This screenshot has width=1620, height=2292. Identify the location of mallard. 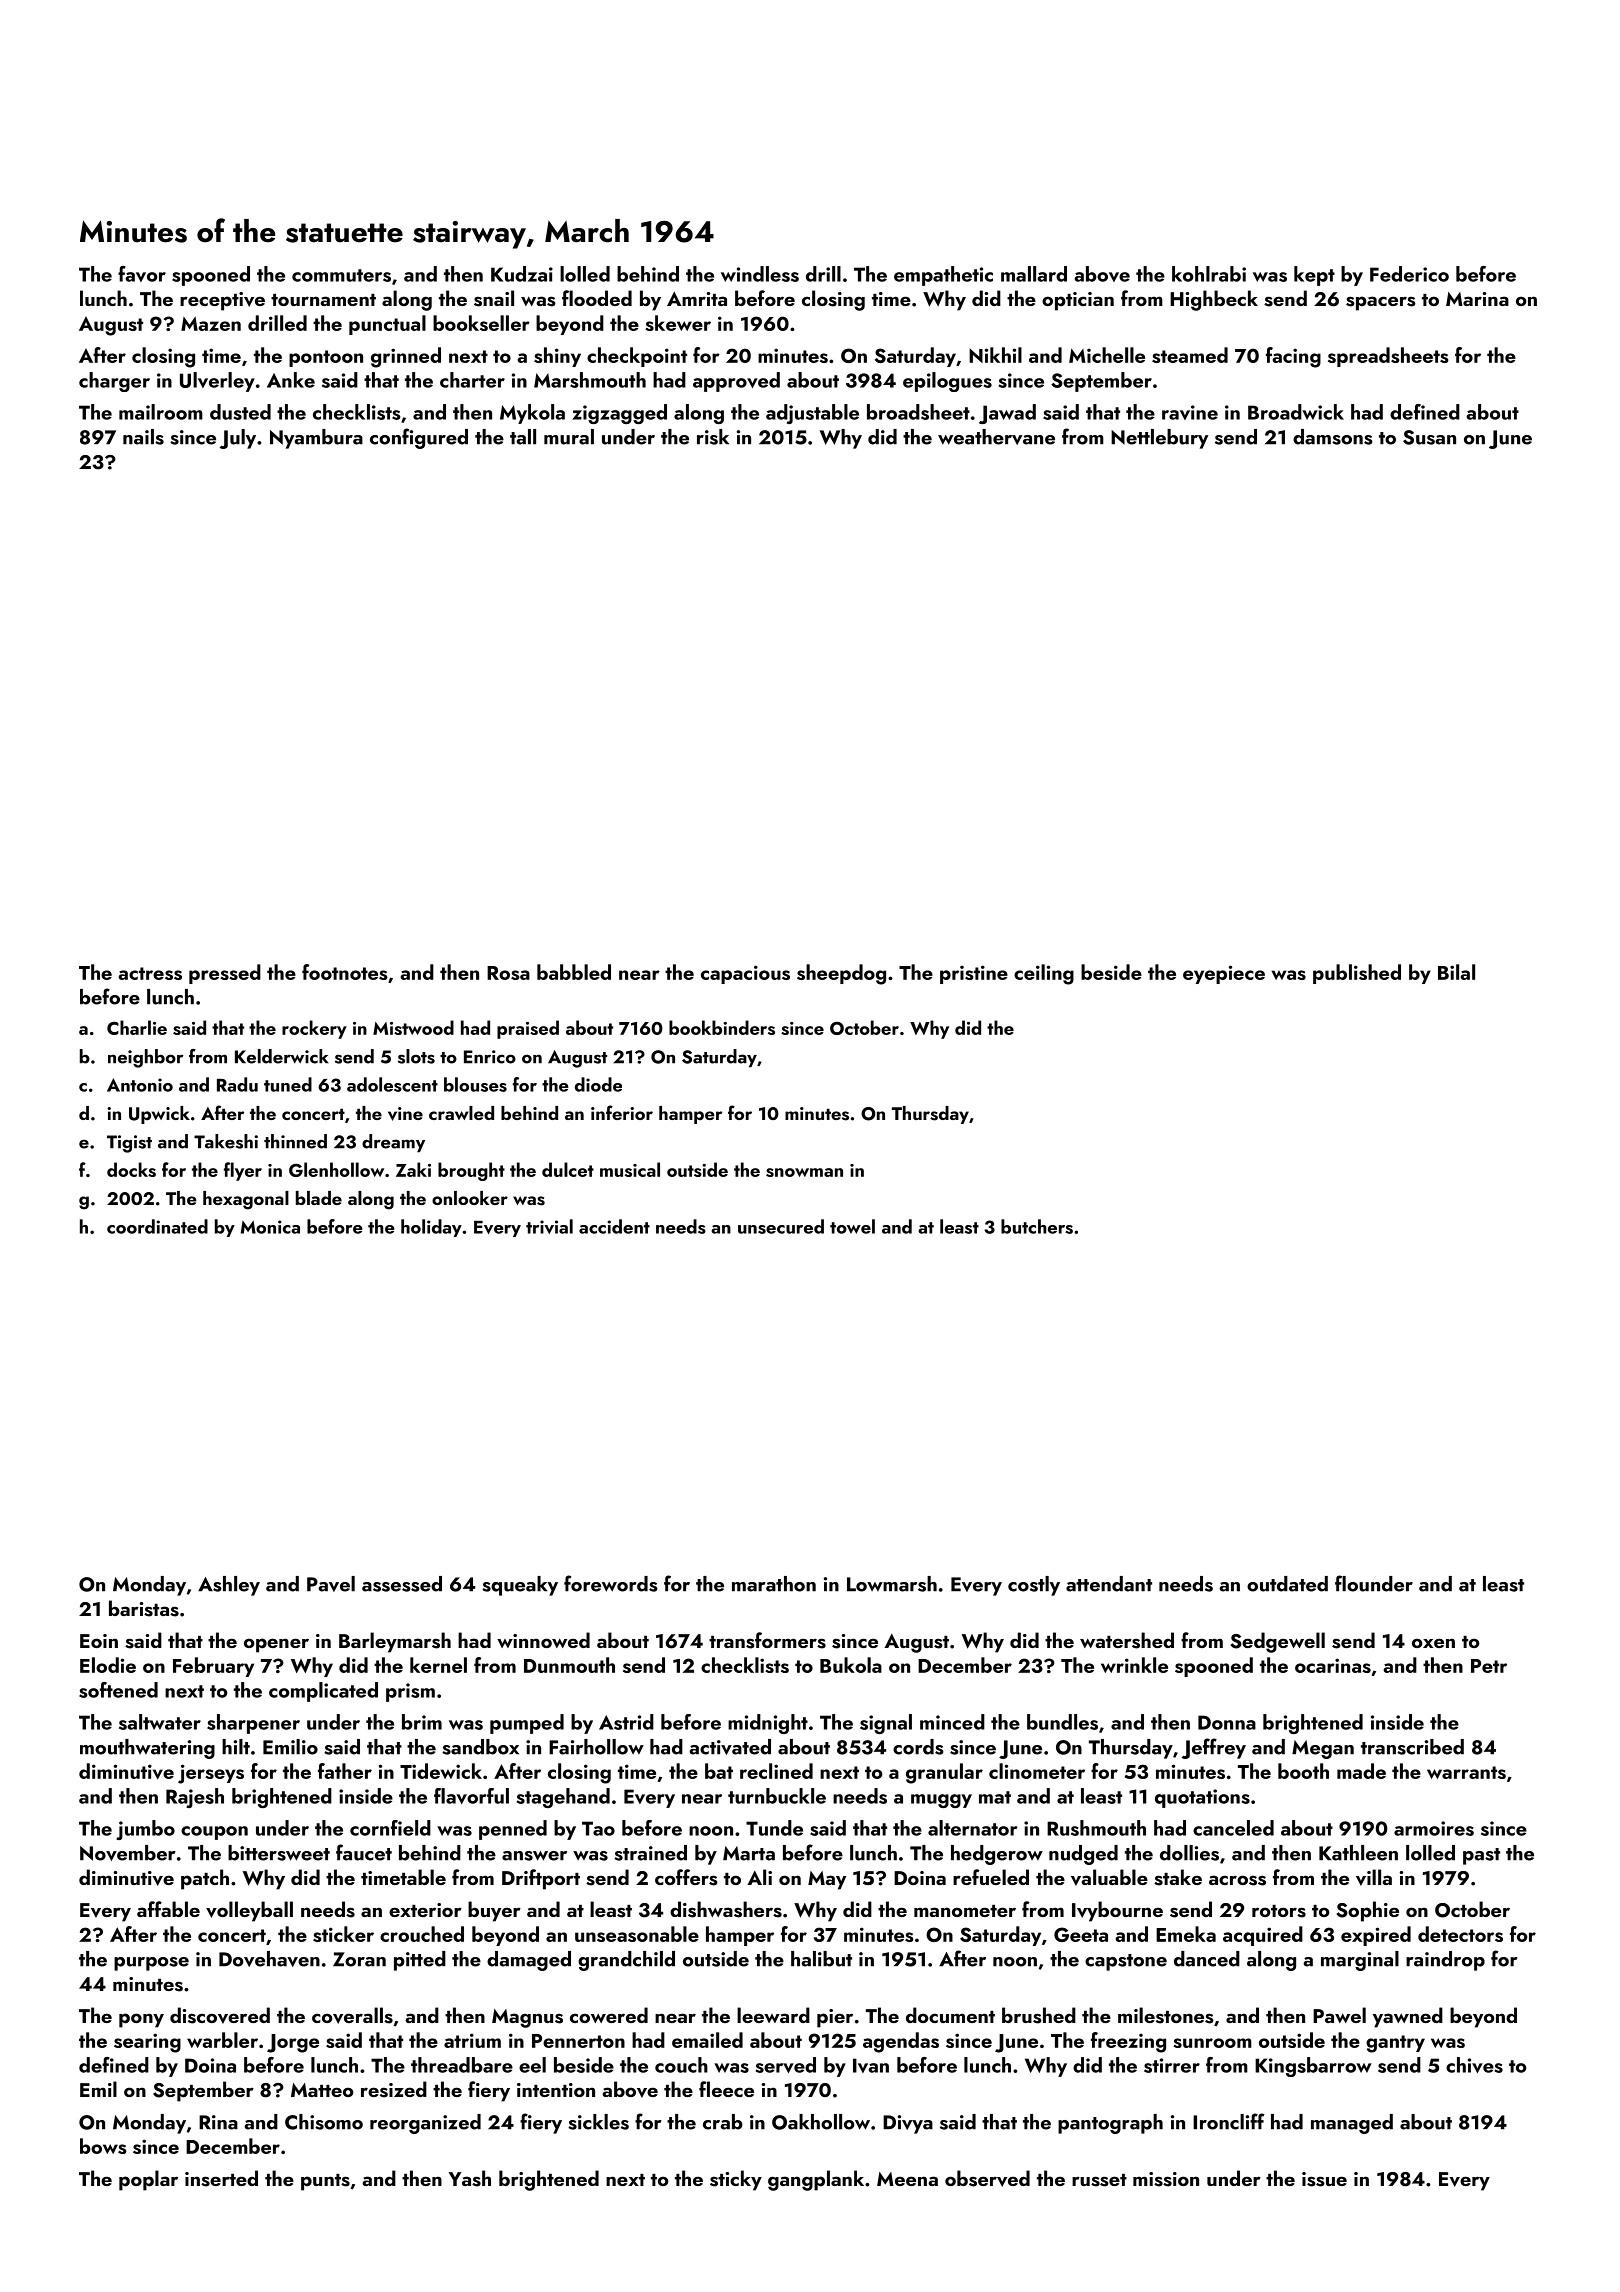
(1034, 274).
